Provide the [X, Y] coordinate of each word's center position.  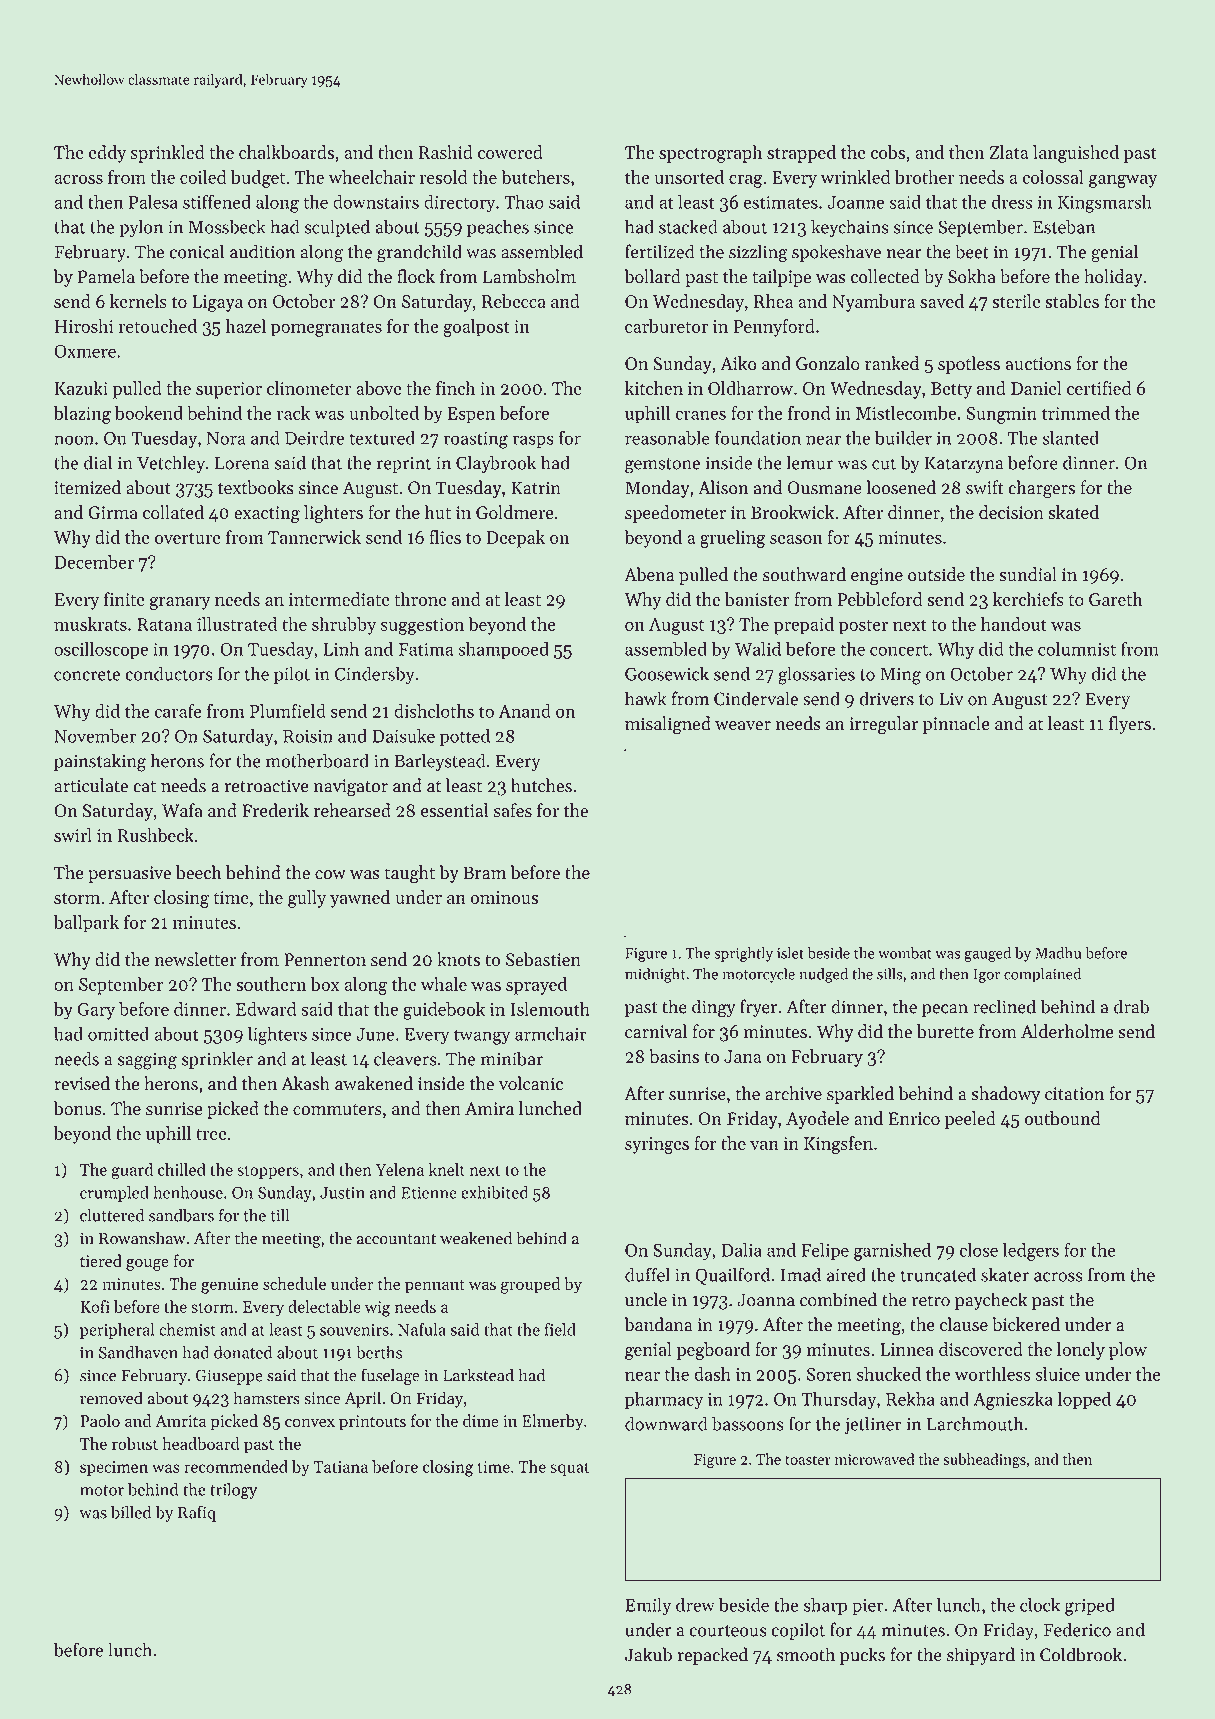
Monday [657, 489]
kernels [138, 301]
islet [790, 953]
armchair [551, 1034]
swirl [73, 835]
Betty [951, 390]
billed [131, 1512]
